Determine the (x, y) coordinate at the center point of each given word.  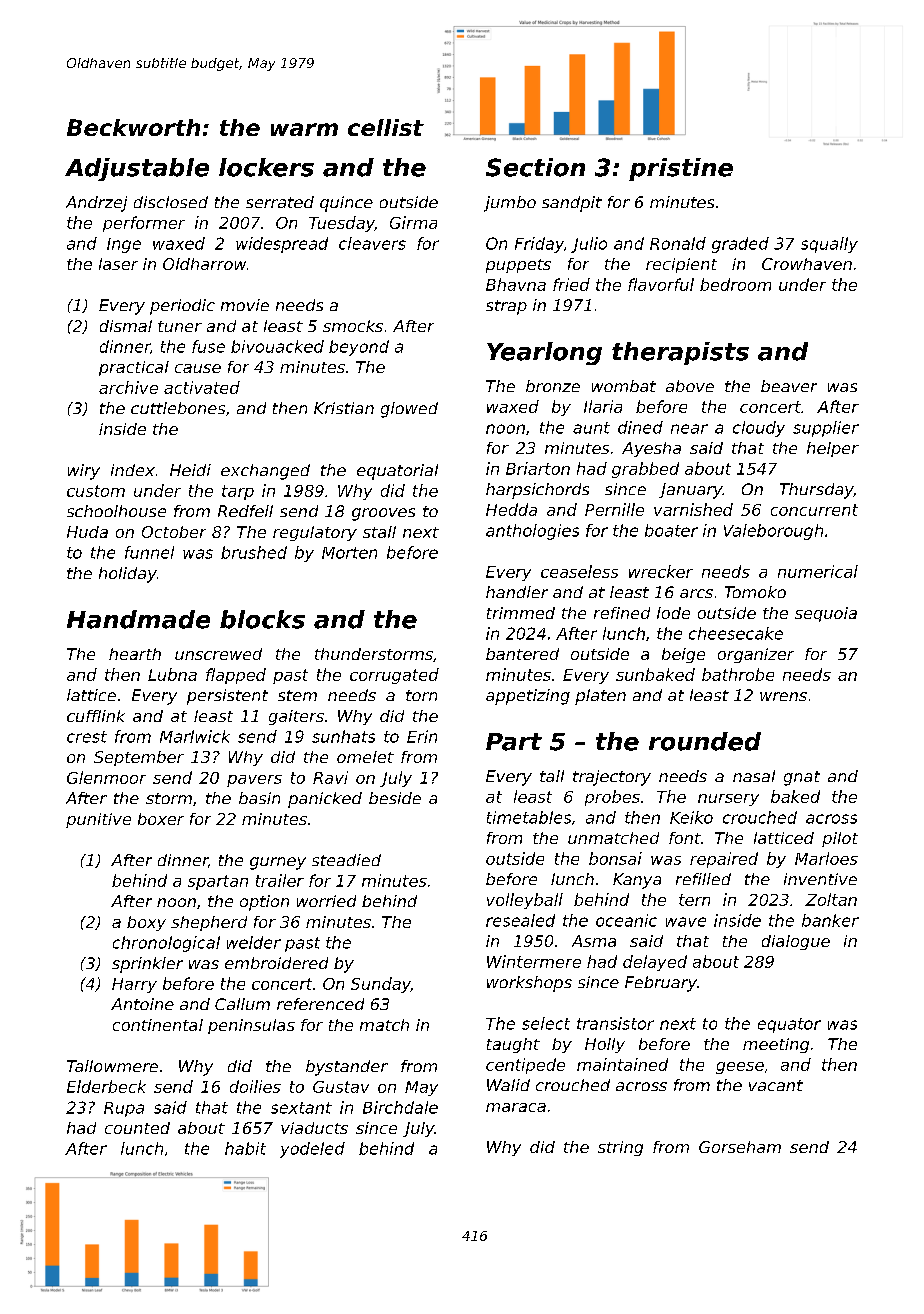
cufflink (96, 716)
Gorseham (740, 1147)
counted (137, 1128)
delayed (655, 963)
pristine (681, 169)
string (620, 1148)
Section (535, 167)
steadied (346, 860)
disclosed (171, 202)
